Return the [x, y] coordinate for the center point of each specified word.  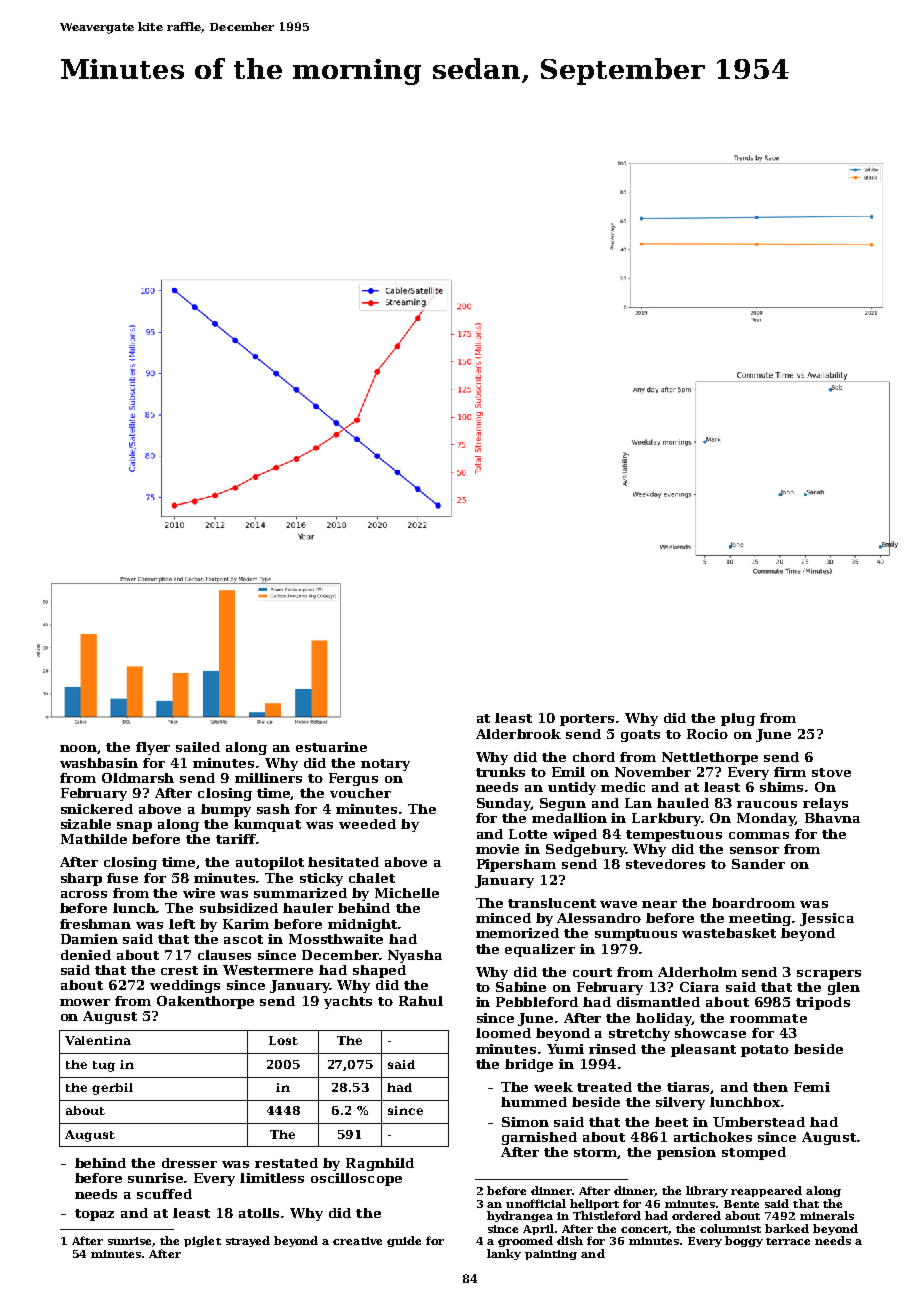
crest [179, 970]
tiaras [689, 1088]
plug [738, 719]
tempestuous [674, 836]
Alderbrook [518, 734]
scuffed [164, 1194]
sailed [198, 747]
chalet [372, 878]
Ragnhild [380, 1164]
